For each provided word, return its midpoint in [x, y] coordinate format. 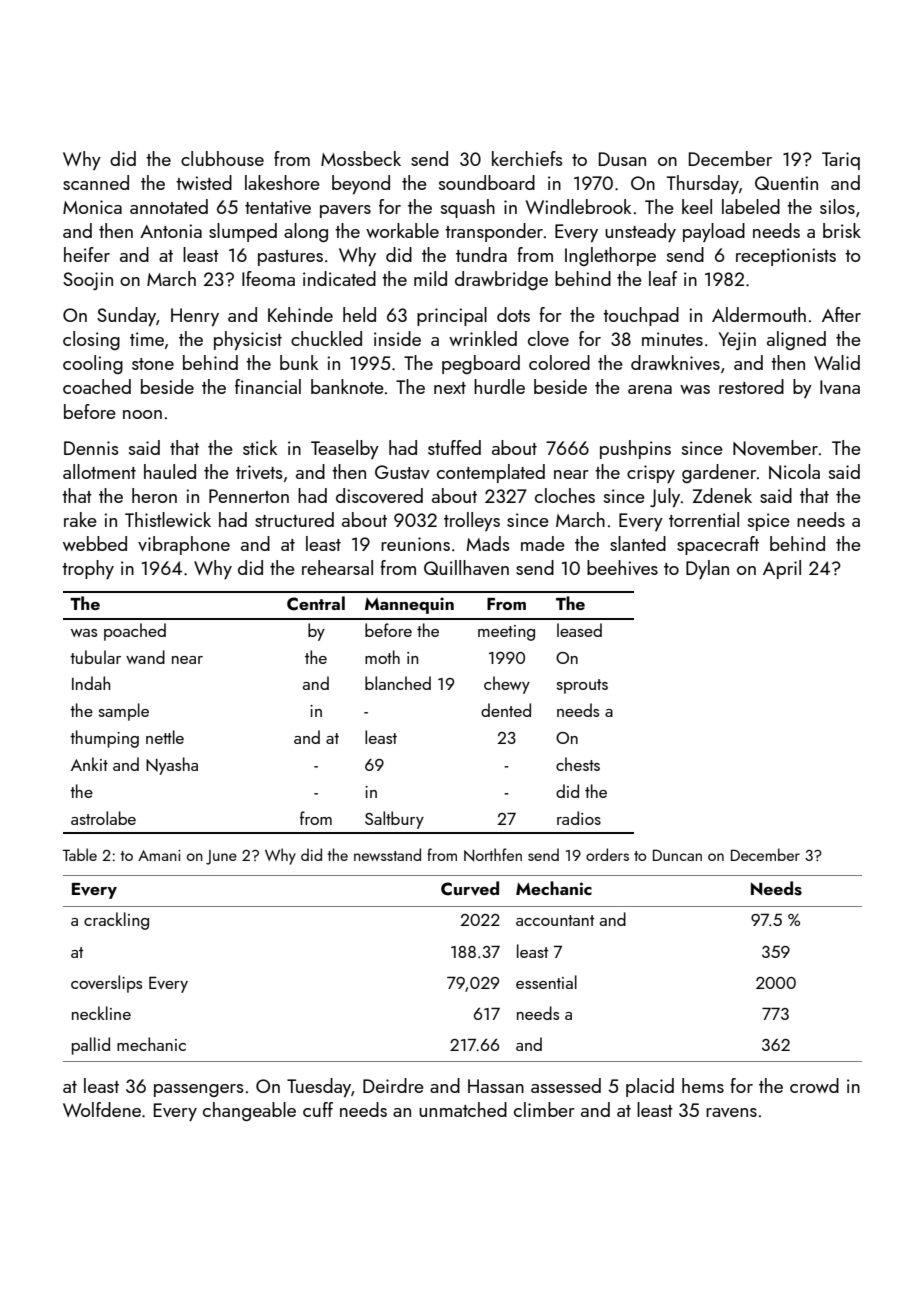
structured [294, 519]
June [221, 857]
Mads [488, 543]
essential [546, 982]
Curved [470, 888]
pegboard [481, 364]
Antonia [171, 231]
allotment [99, 471]
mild [430, 278]
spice [769, 522]
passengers [199, 1090]
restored [751, 386]
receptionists [786, 257]
